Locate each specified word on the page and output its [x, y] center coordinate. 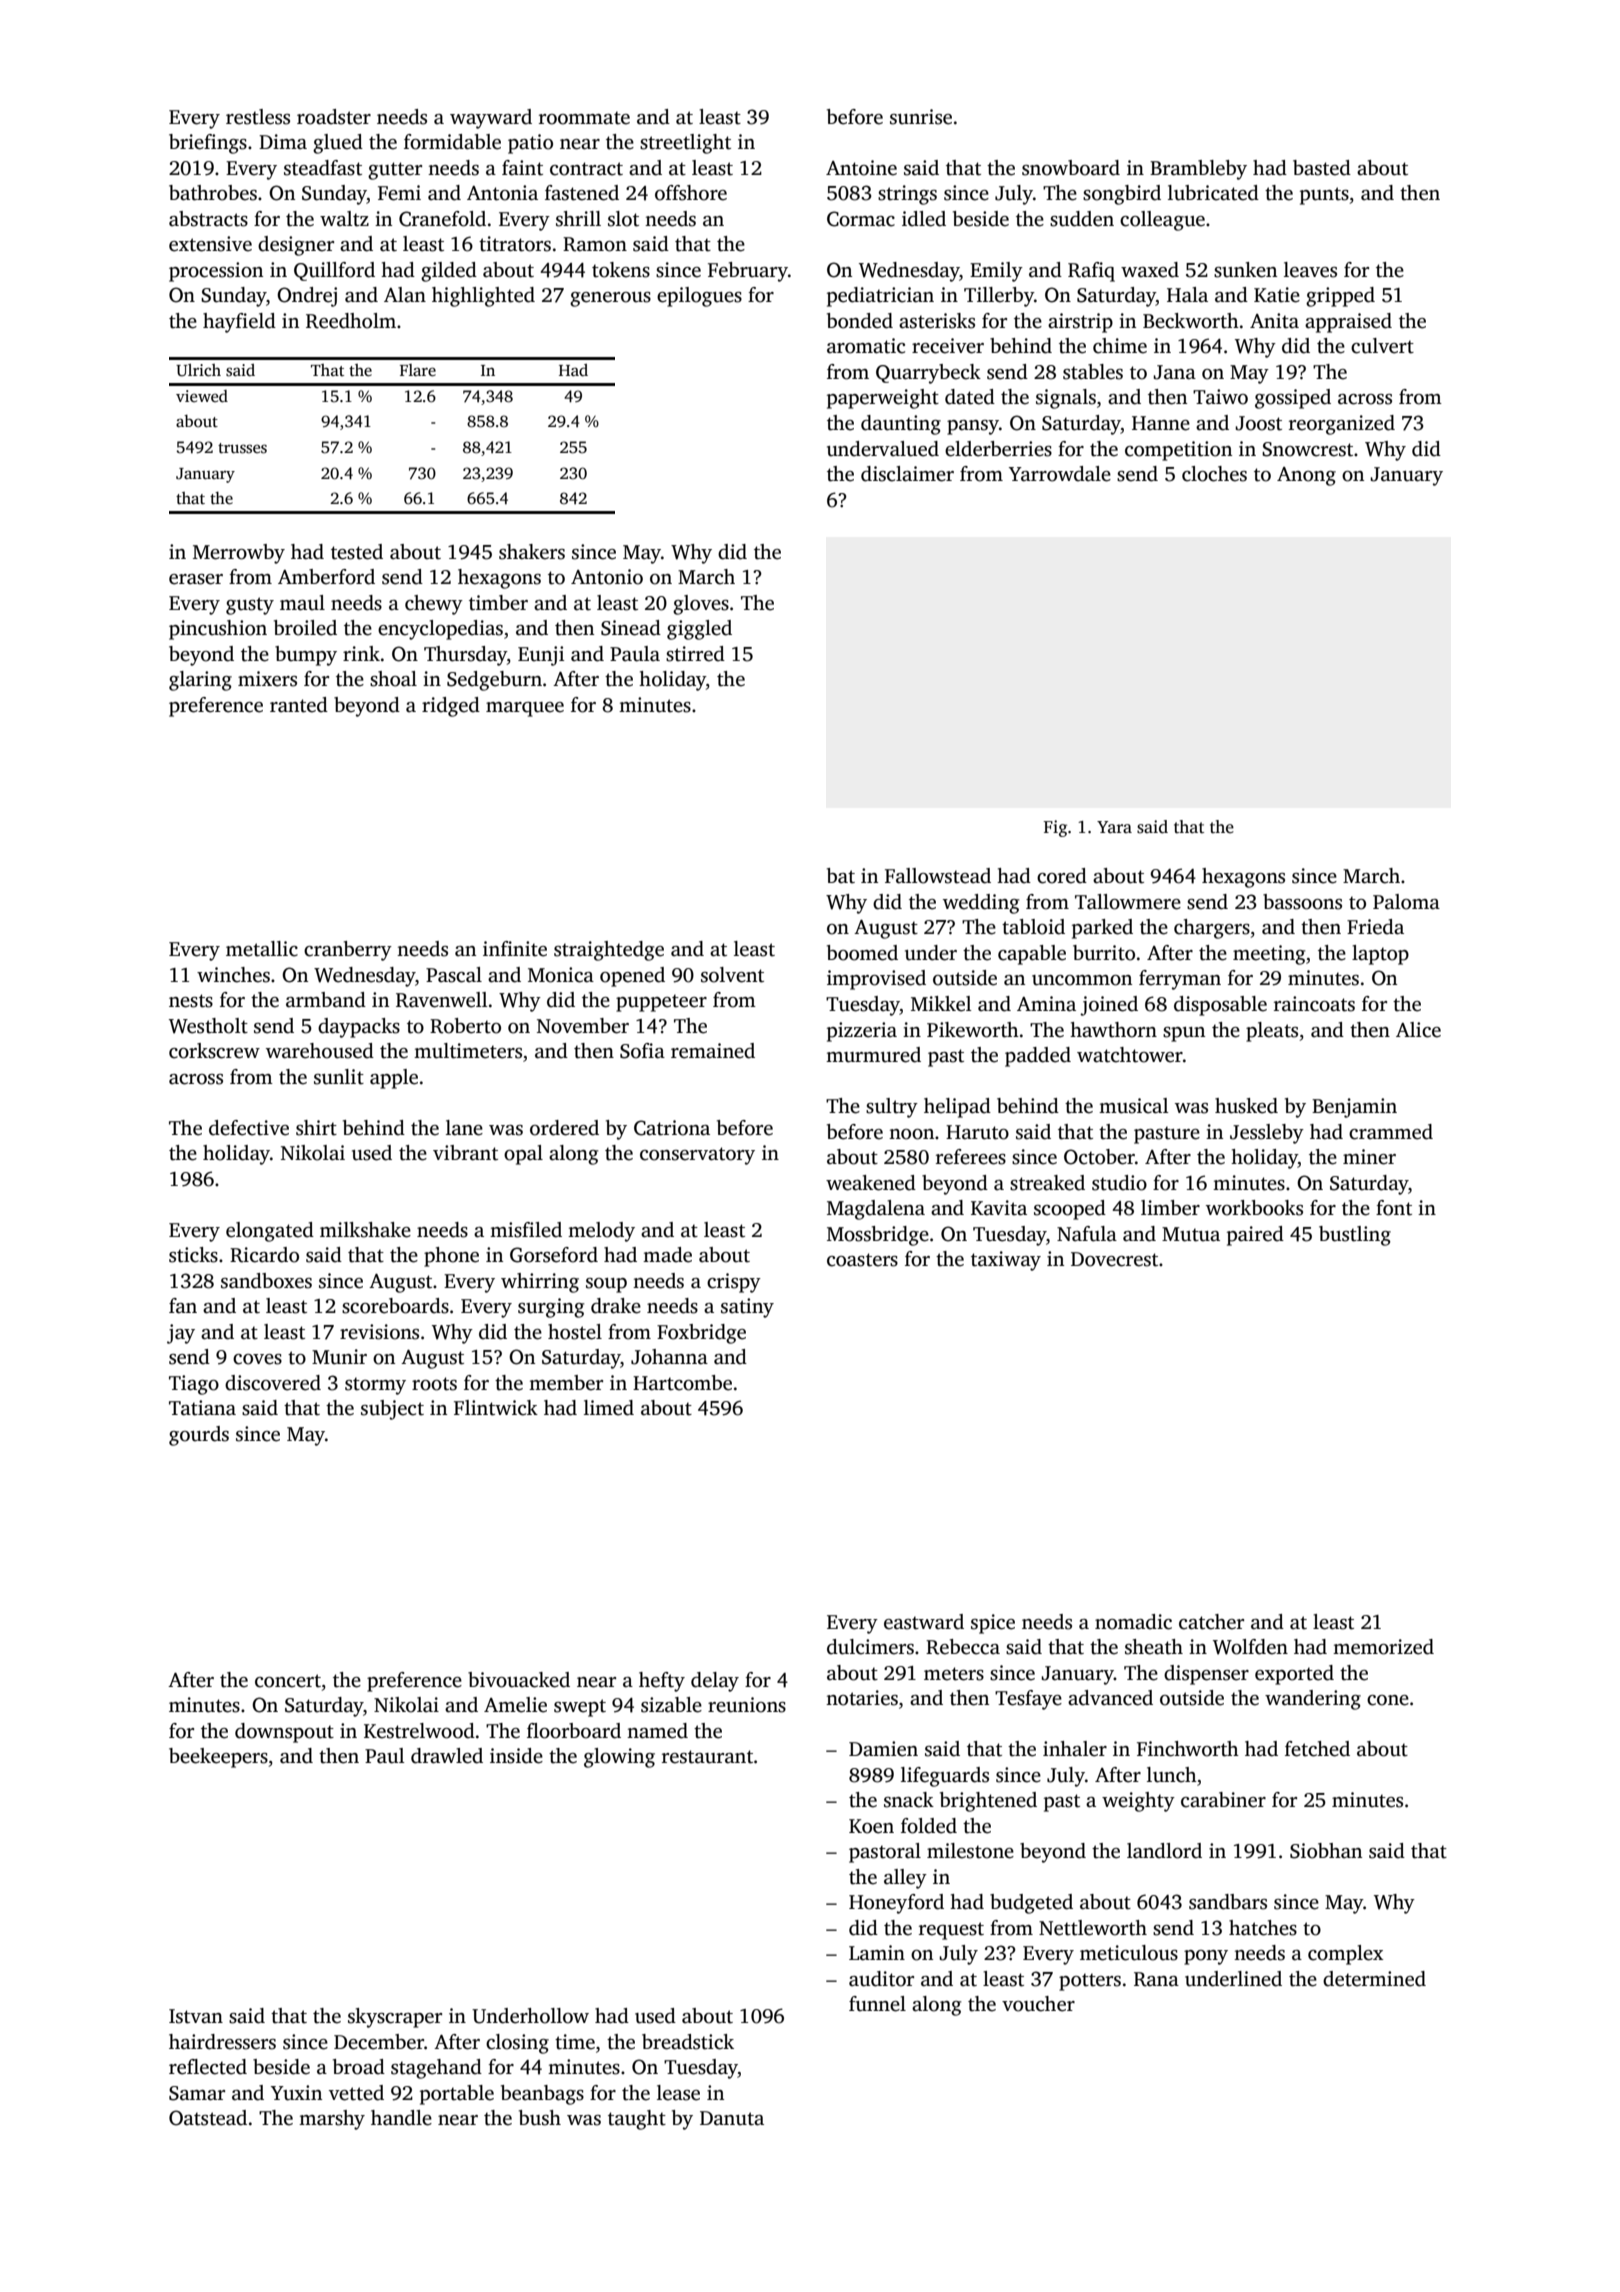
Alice [1418, 1030]
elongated [270, 1232]
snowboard [1071, 168]
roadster [334, 117]
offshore [691, 193]
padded [1038, 1057]
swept [580, 1708]
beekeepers [218, 1758]
